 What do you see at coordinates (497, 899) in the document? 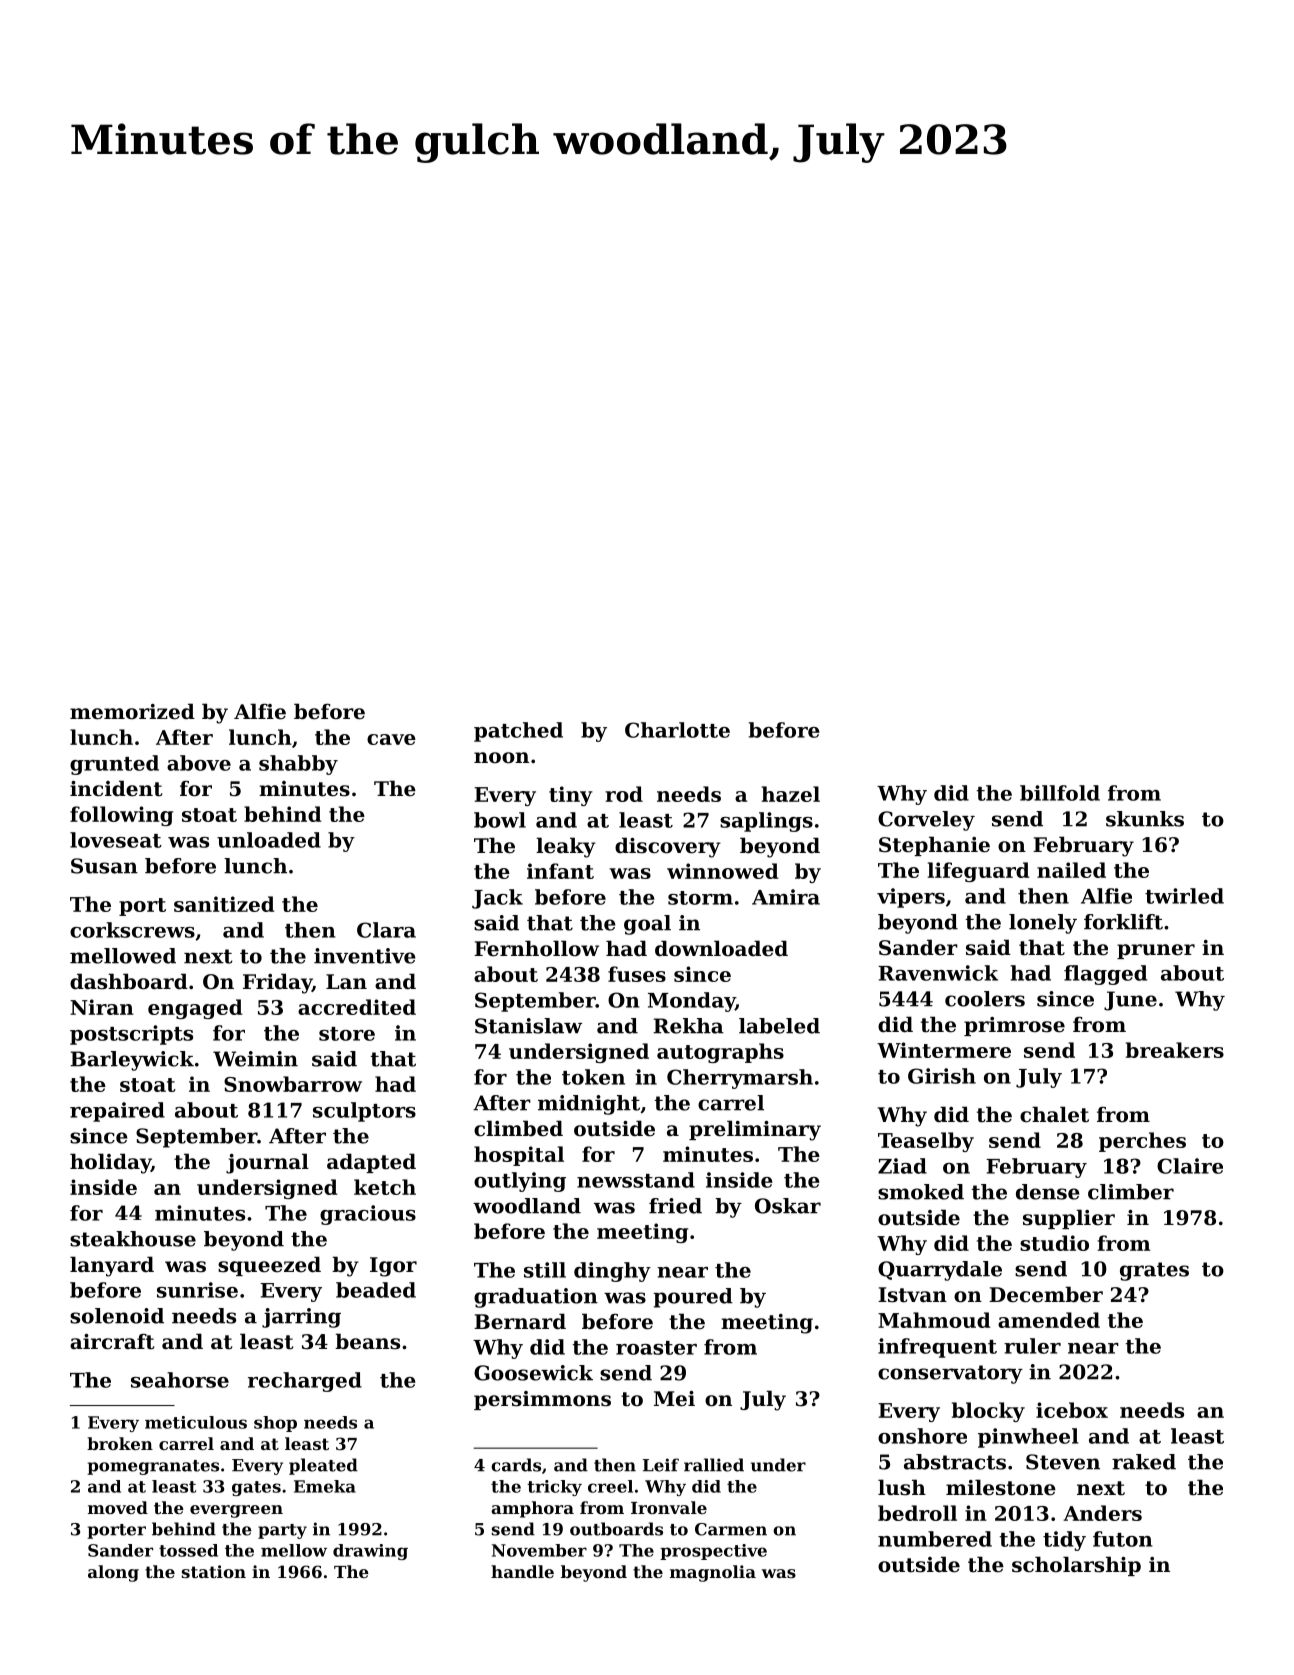
I see `Jack` at bounding box center [497, 899].
